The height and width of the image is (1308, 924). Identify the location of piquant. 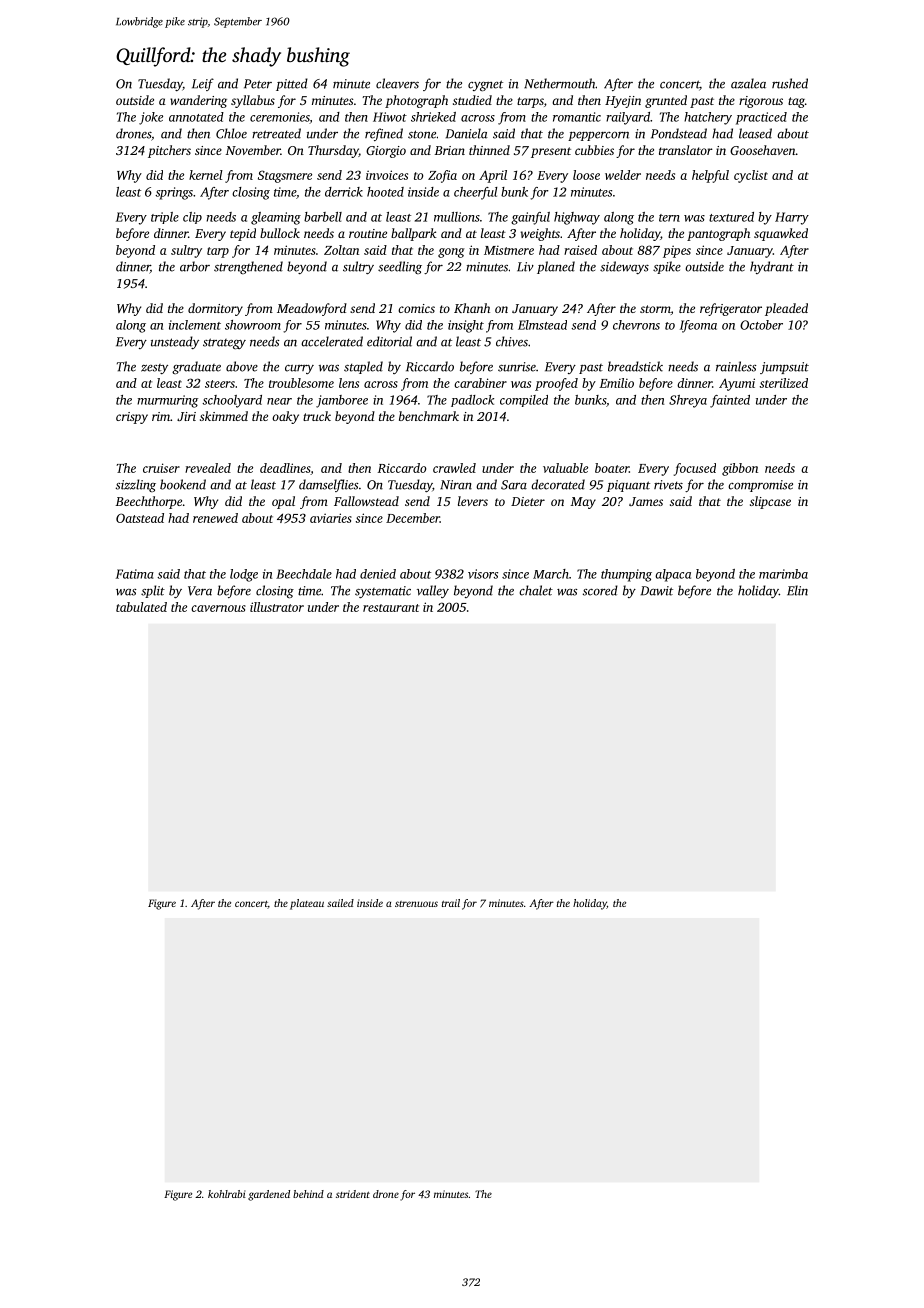
(628, 486).
